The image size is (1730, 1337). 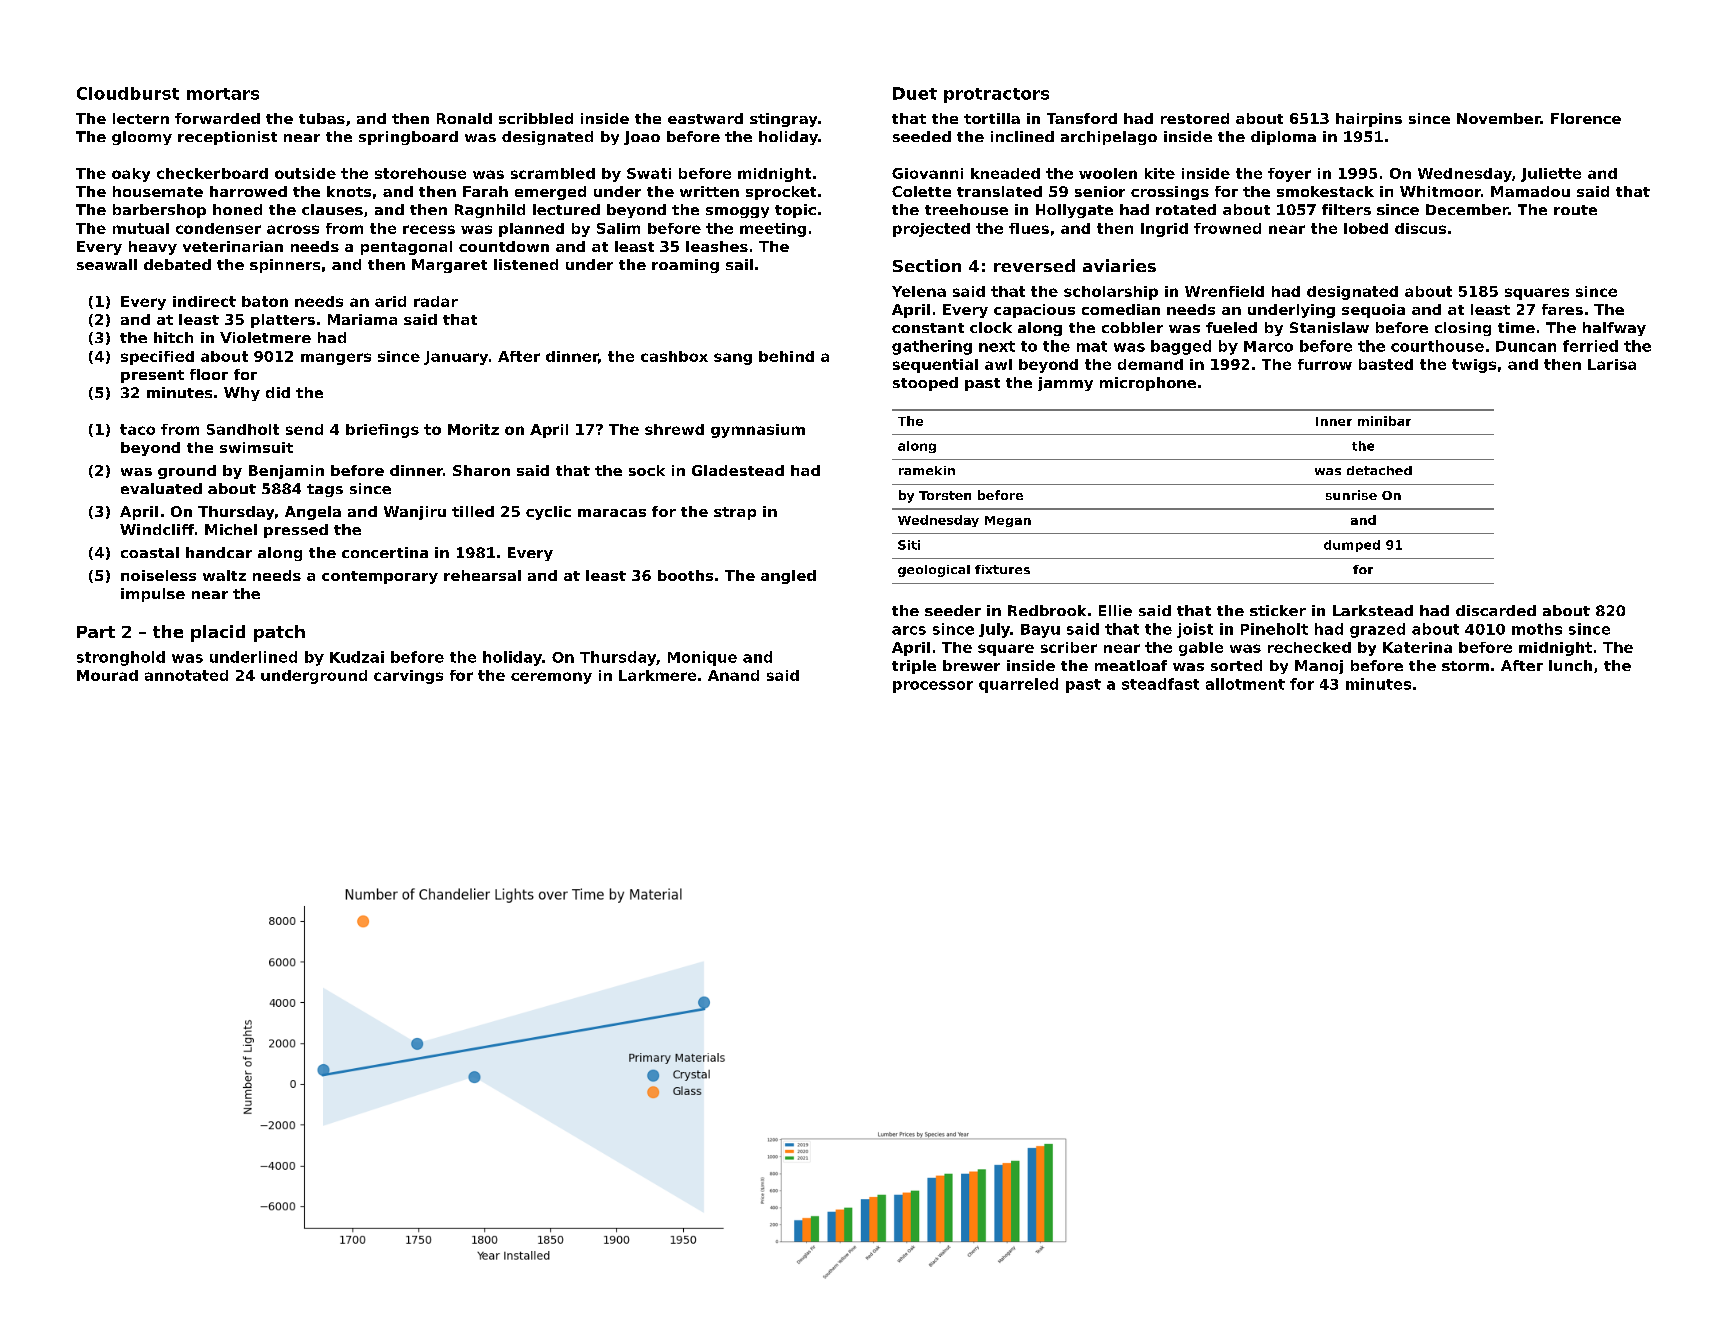 What do you see at coordinates (945, 495) in the screenshot?
I see `Torsten` at bounding box center [945, 495].
